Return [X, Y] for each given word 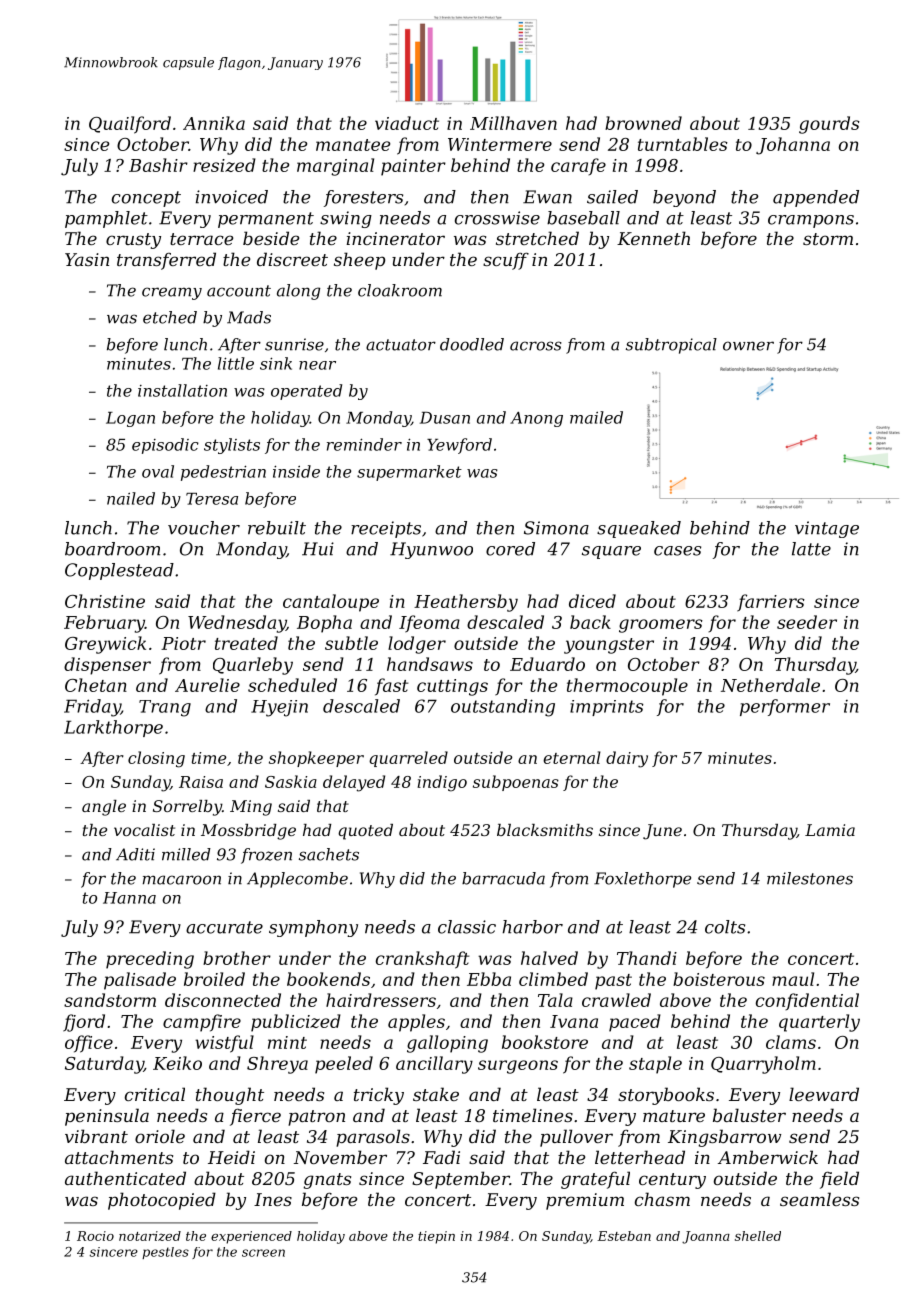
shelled [758, 1236]
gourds [829, 125]
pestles [165, 1253]
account [239, 291]
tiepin [436, 1237]
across [536, 346]
